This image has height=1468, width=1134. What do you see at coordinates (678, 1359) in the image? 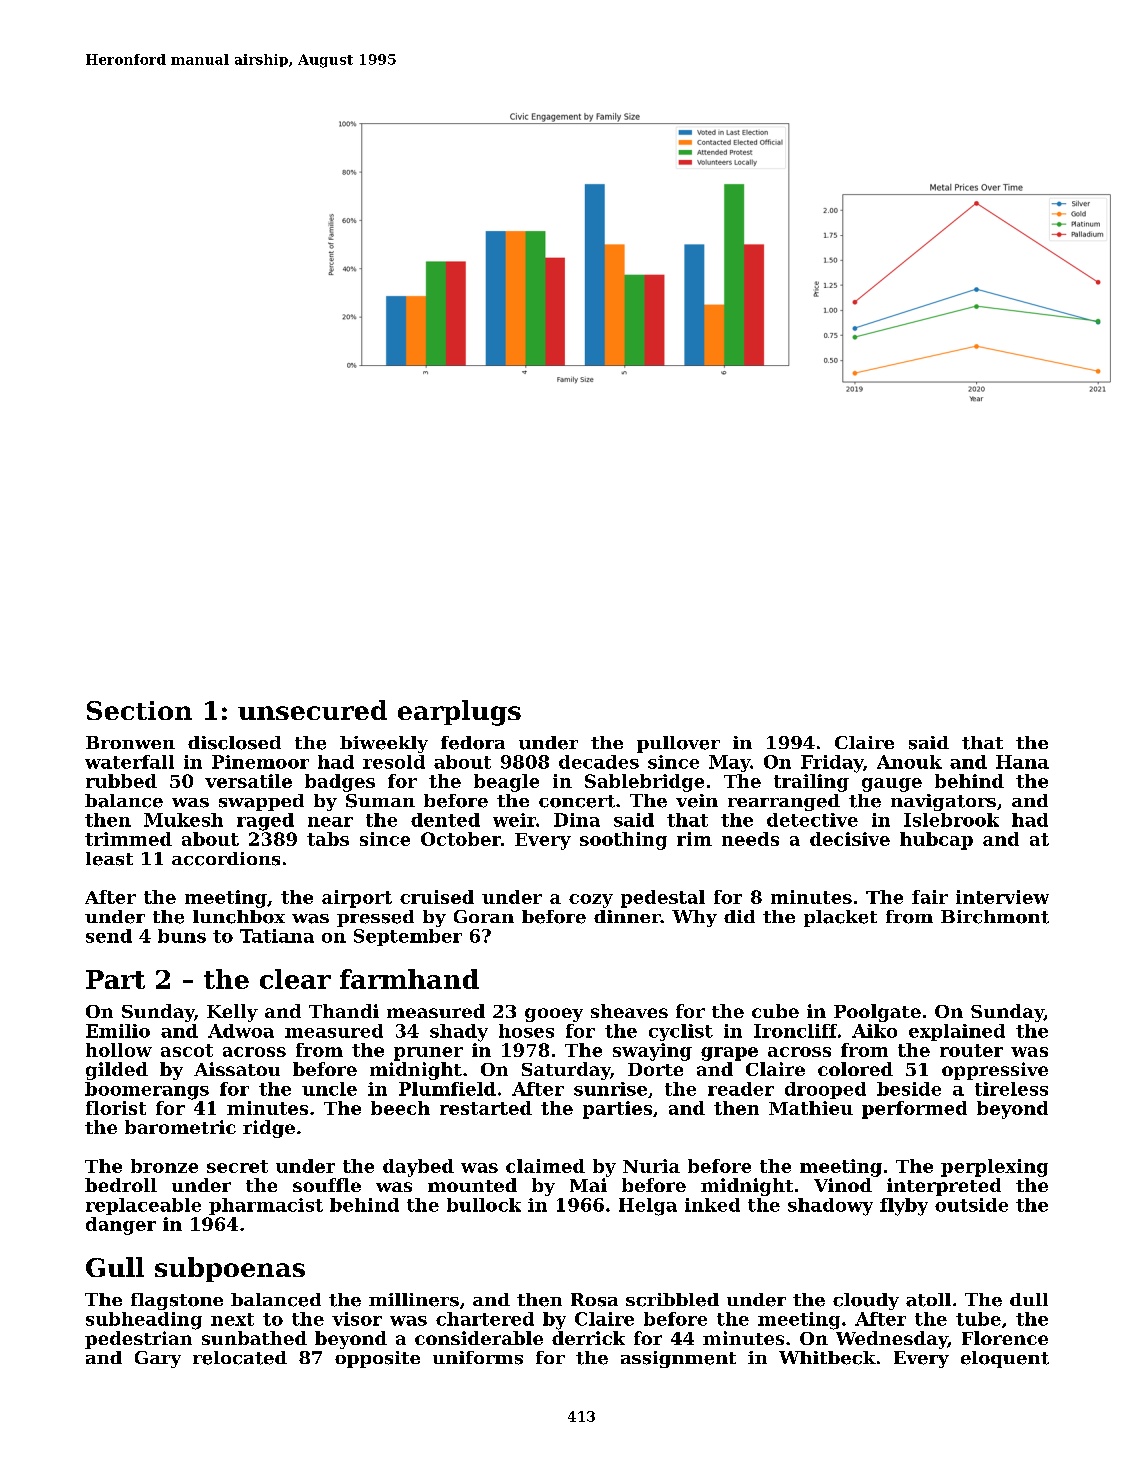
I see `assignment` at bounding box center [678, 1359].
